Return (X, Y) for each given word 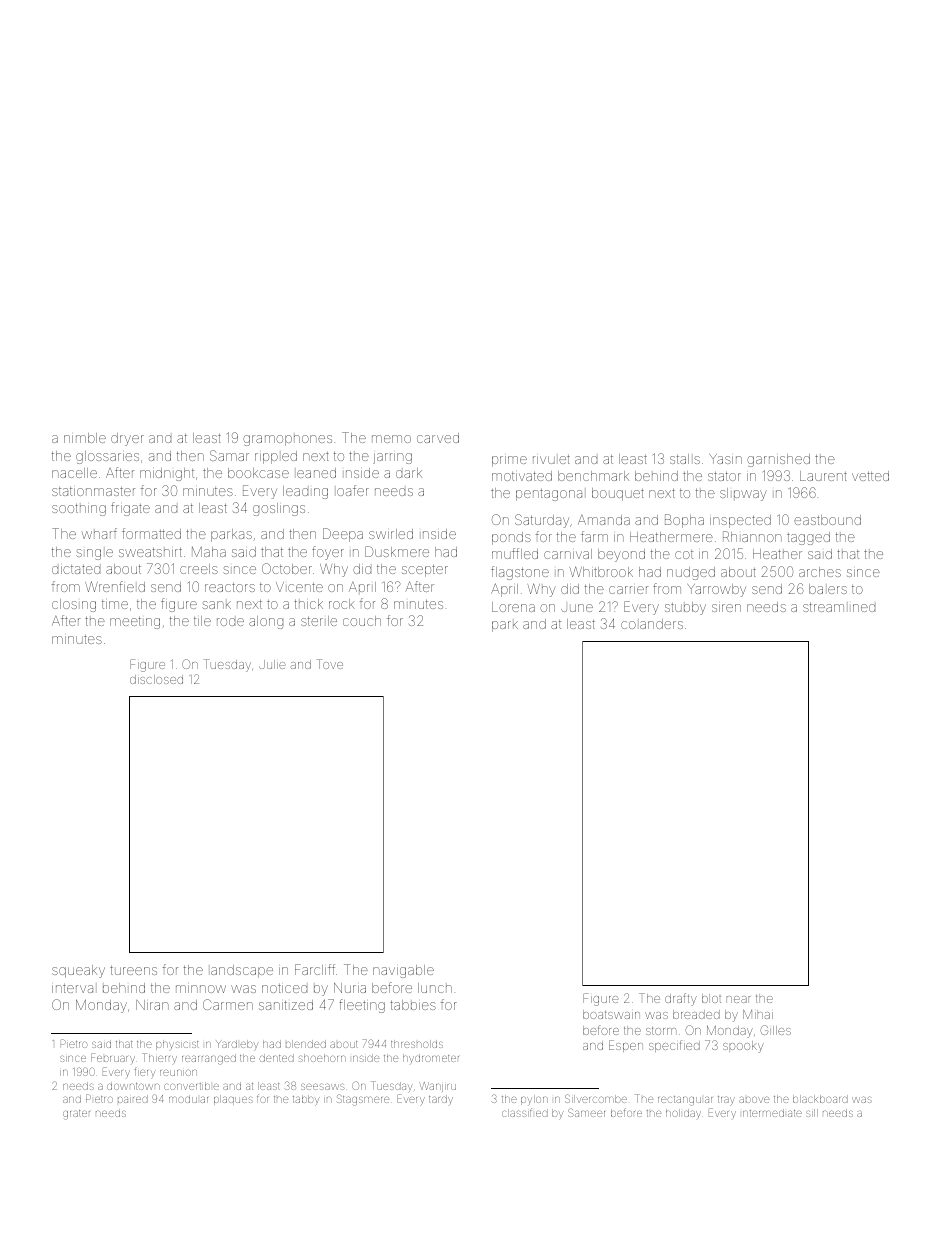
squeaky (78, 971)
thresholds (417, 1044)
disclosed (156, 679)
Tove (330, 664)
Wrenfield (115, 586)
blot (711, 998)
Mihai (758, 1014)
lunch (435, 988)
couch (362, 621)
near (738, 999)
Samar (229, 455)
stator (724, 476)
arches (820, 572)
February (113, 1058)
